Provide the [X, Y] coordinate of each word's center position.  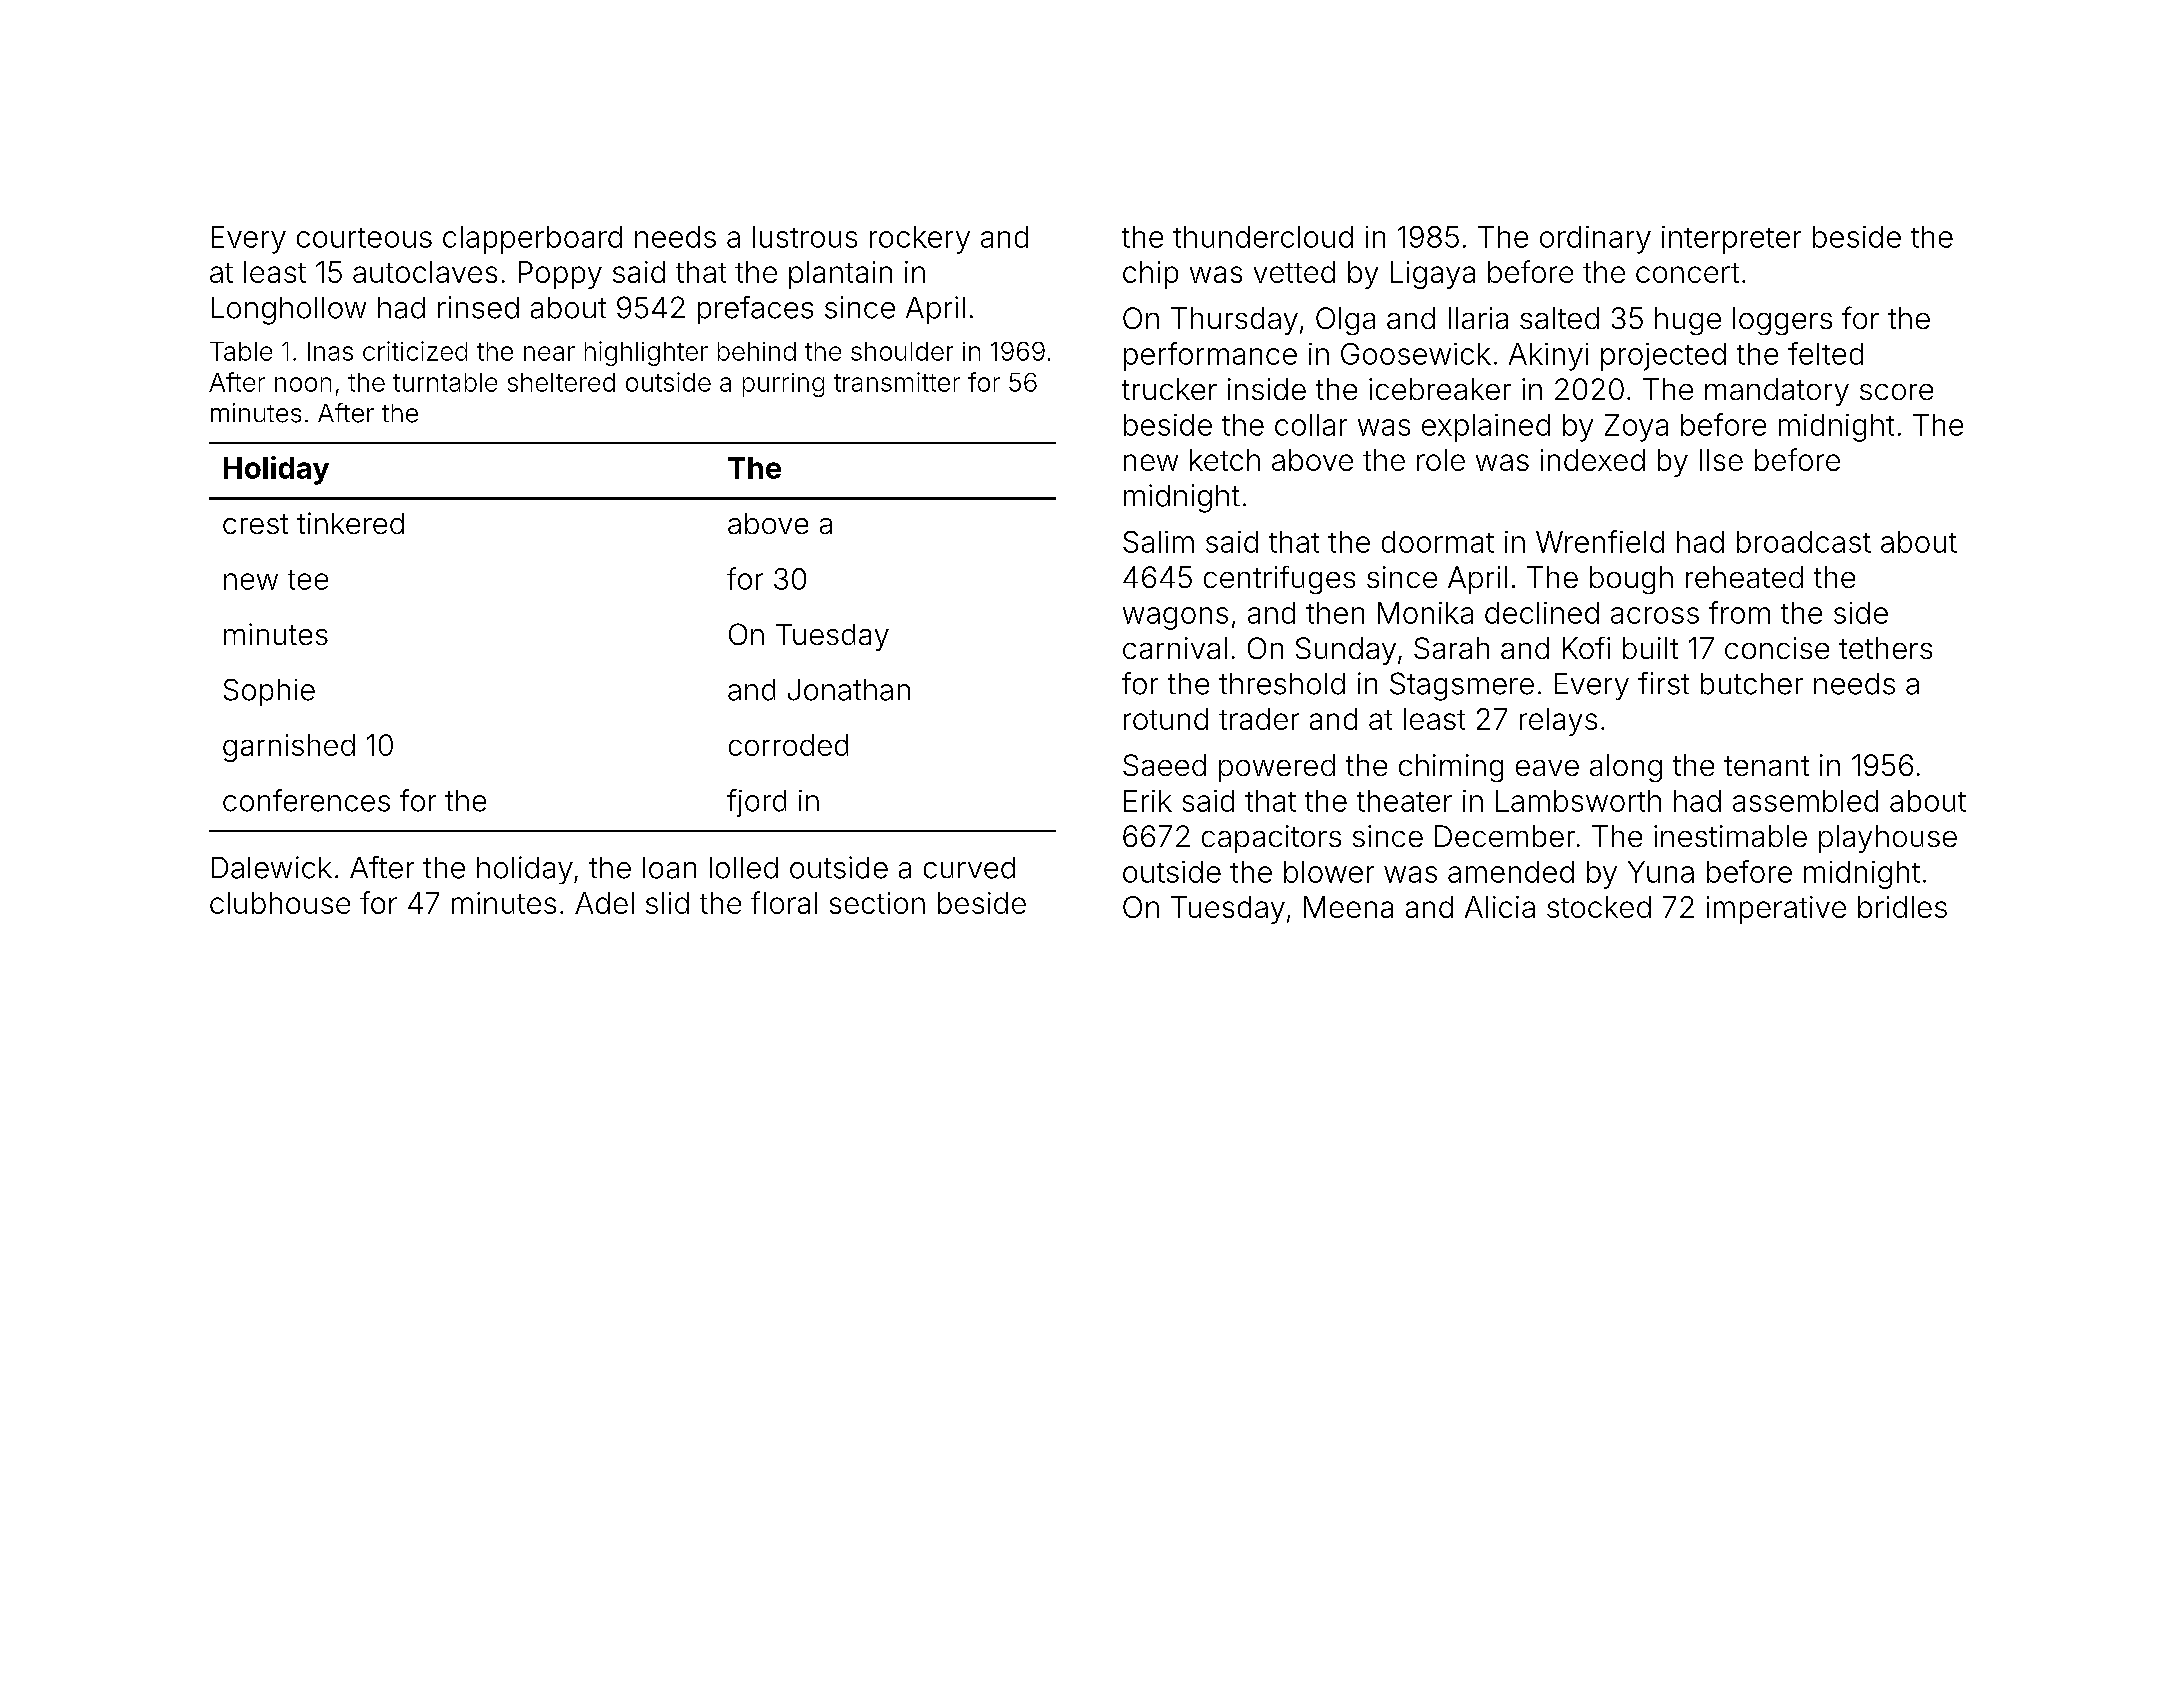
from [1739, 612]
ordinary [1595, 240]
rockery [920, 240]
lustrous [805, 237]
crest [255, 524]
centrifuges [1279, 580]
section [877, 903]
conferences [306, 800]
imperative [1776, 910]
